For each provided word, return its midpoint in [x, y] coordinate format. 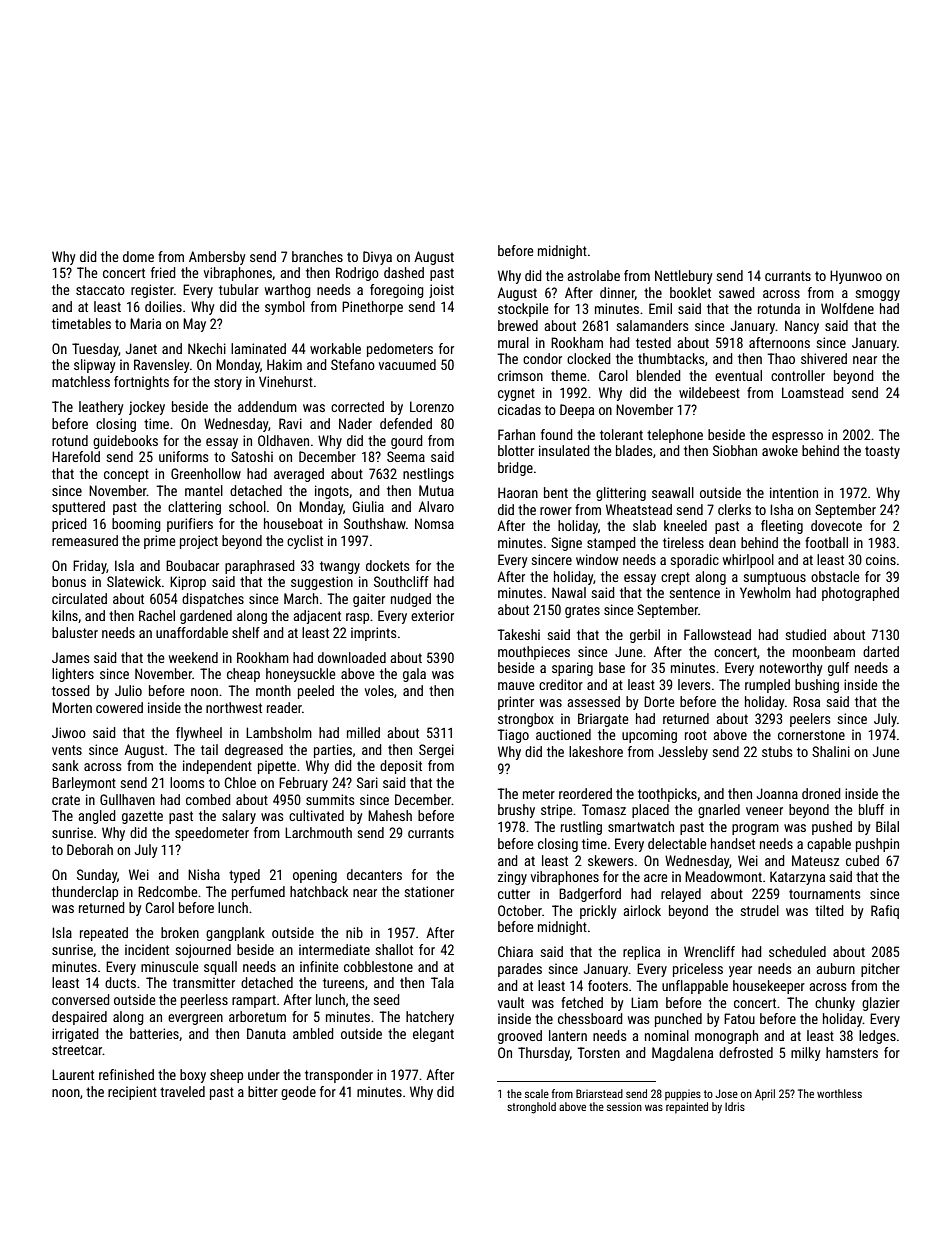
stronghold [531, 1108]
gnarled [719, 811]
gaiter [369, 600]
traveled [182, 1091]
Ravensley [161, 366]
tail [209, 749]
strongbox [526, 720]
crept [675, 578]
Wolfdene [847, 308]
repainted [687, 1107]
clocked [589, 358]
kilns [65, 615]
